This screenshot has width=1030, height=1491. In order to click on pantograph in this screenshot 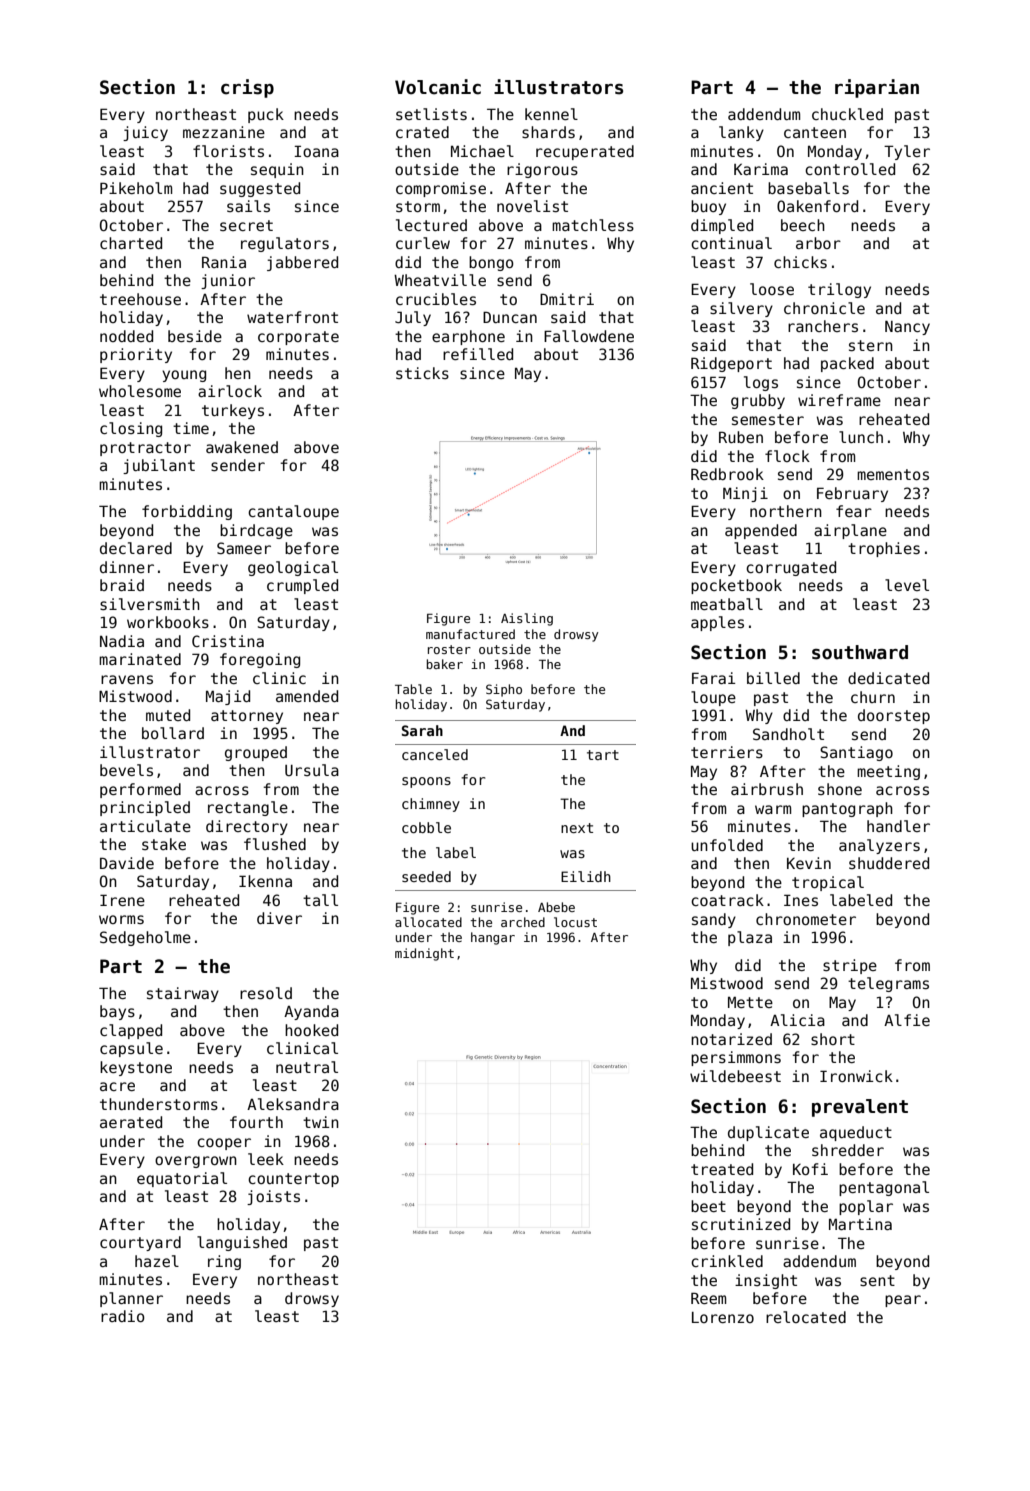, I will do `click(847, 809)`.
